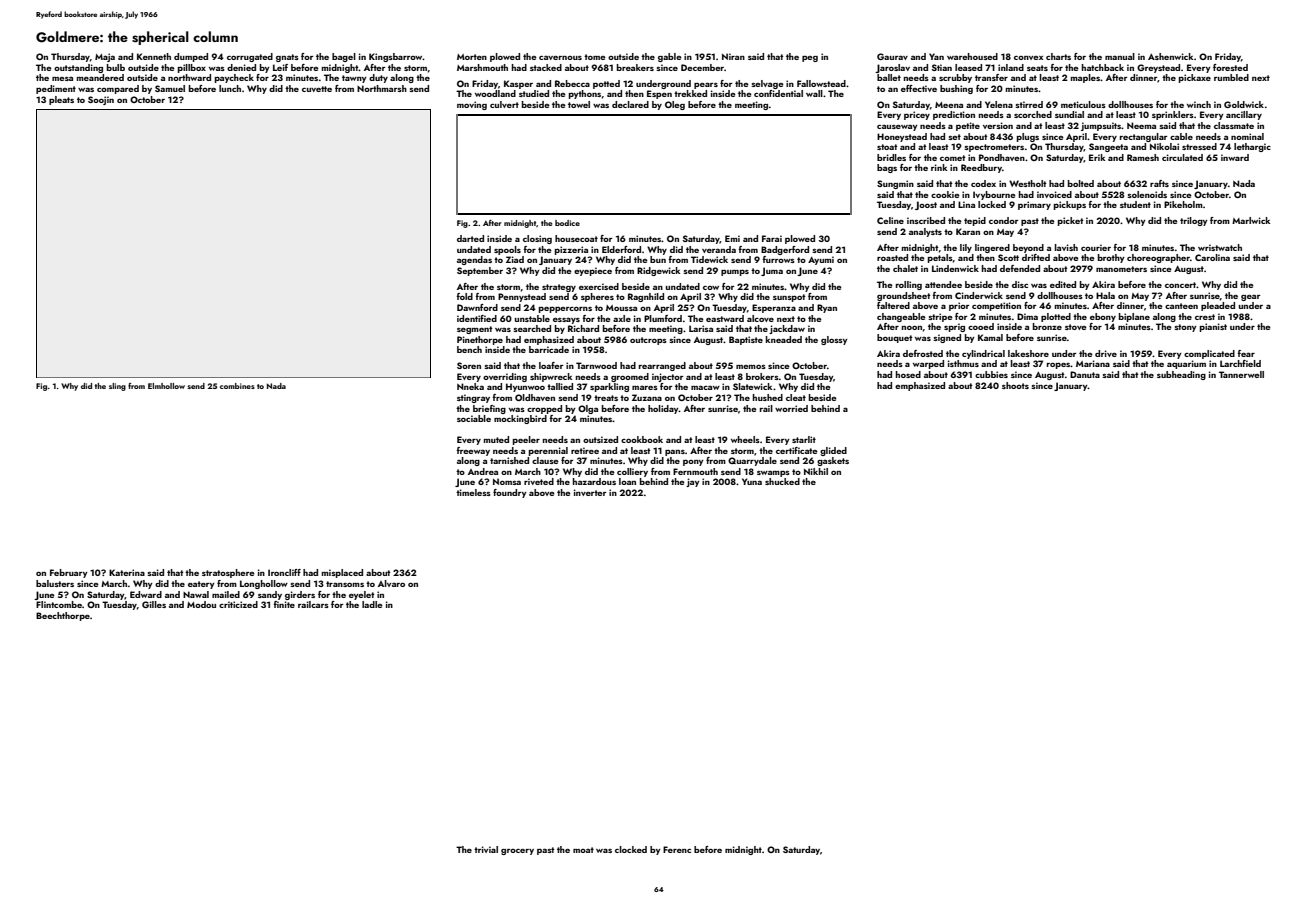 The image size is (1308, 924). What do you see at coordinates (782, 481) in the page?
I see `shucked` at bounding box center [782, 481].
